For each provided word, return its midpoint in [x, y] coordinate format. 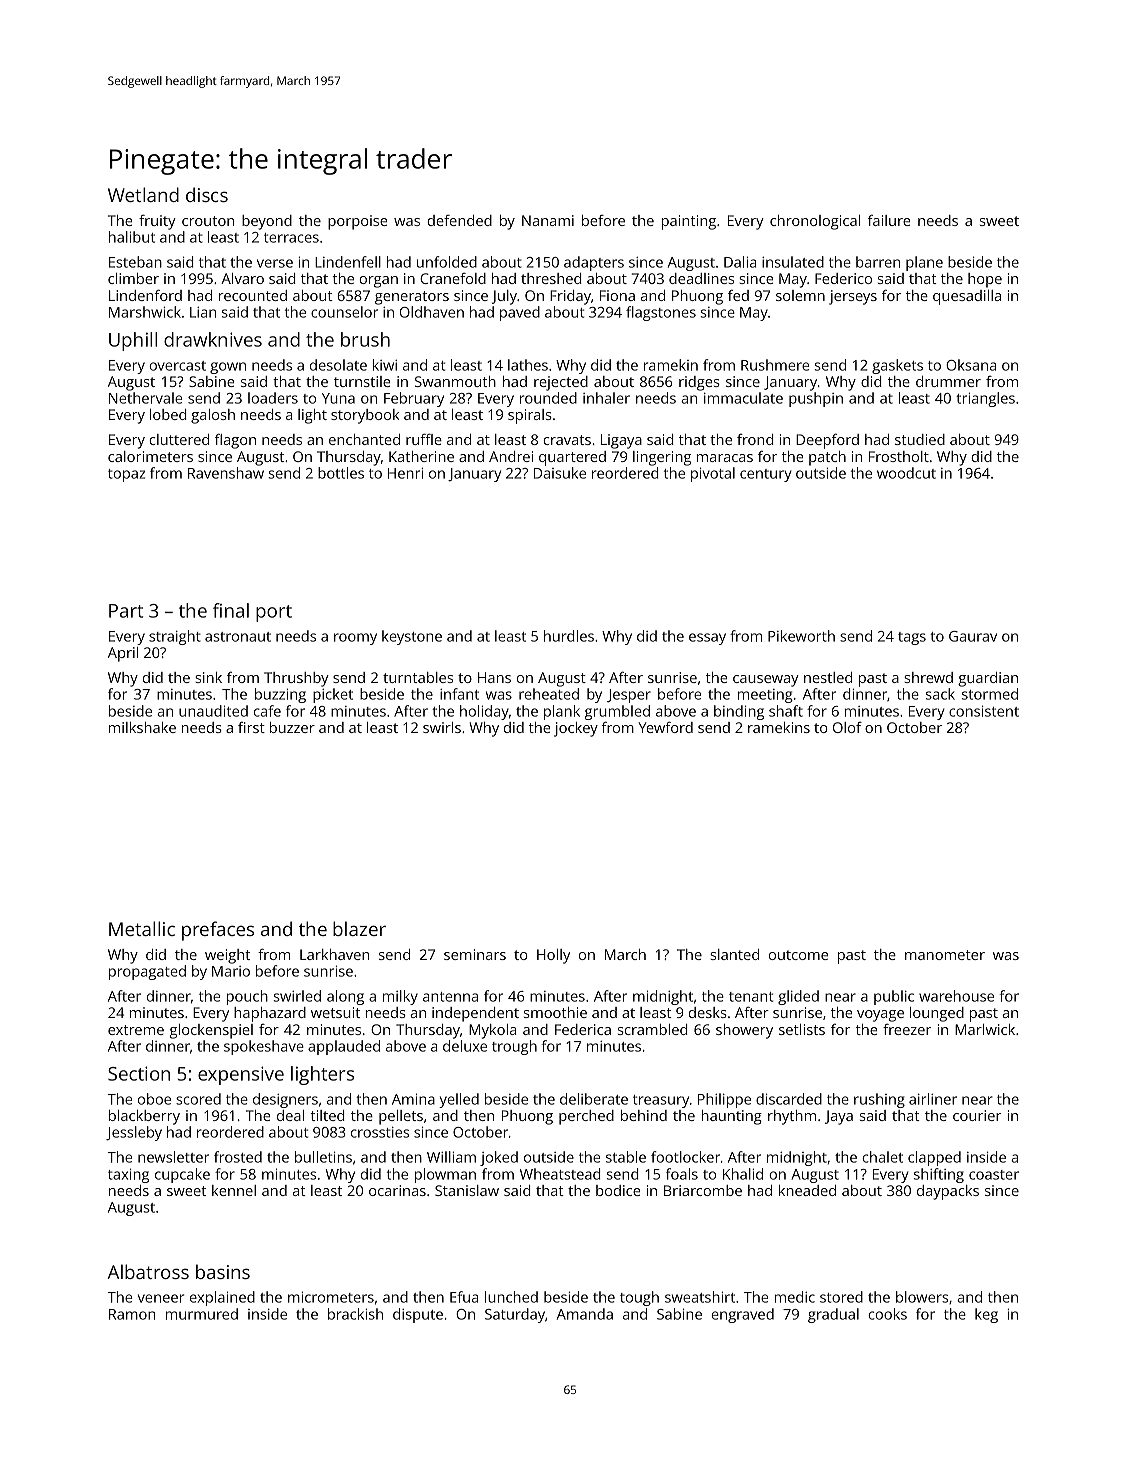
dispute [418, 1315]
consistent [984, 711]
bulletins [323, 1157]
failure [889, 220]
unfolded [447, 262]
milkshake [142, 727]
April [123, 654]
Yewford [665, 727]
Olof [847, 727]
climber [133, 278]
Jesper [629, 696]
